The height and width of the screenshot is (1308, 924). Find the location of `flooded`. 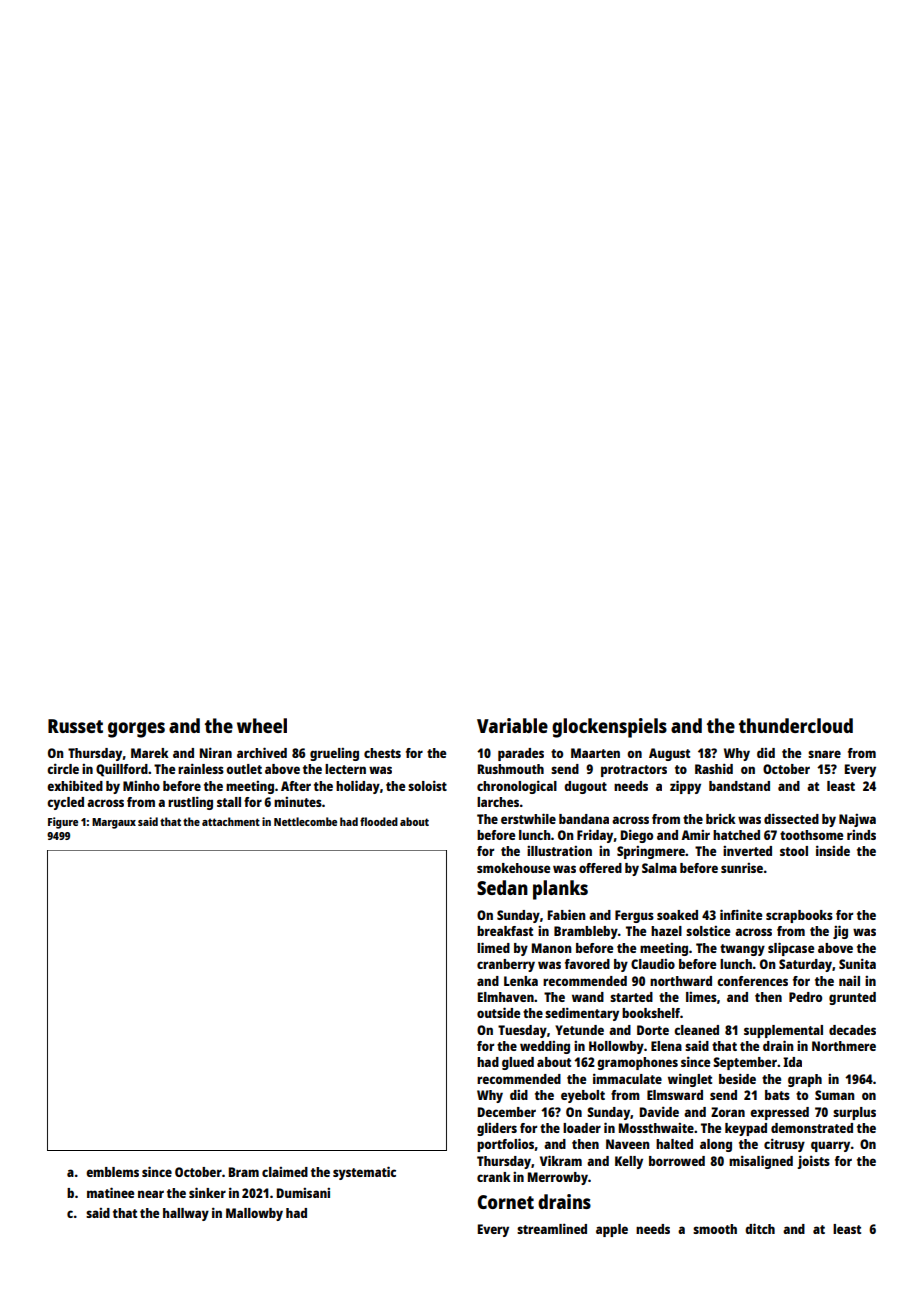

flooded is located at coordinates (379, 821).
